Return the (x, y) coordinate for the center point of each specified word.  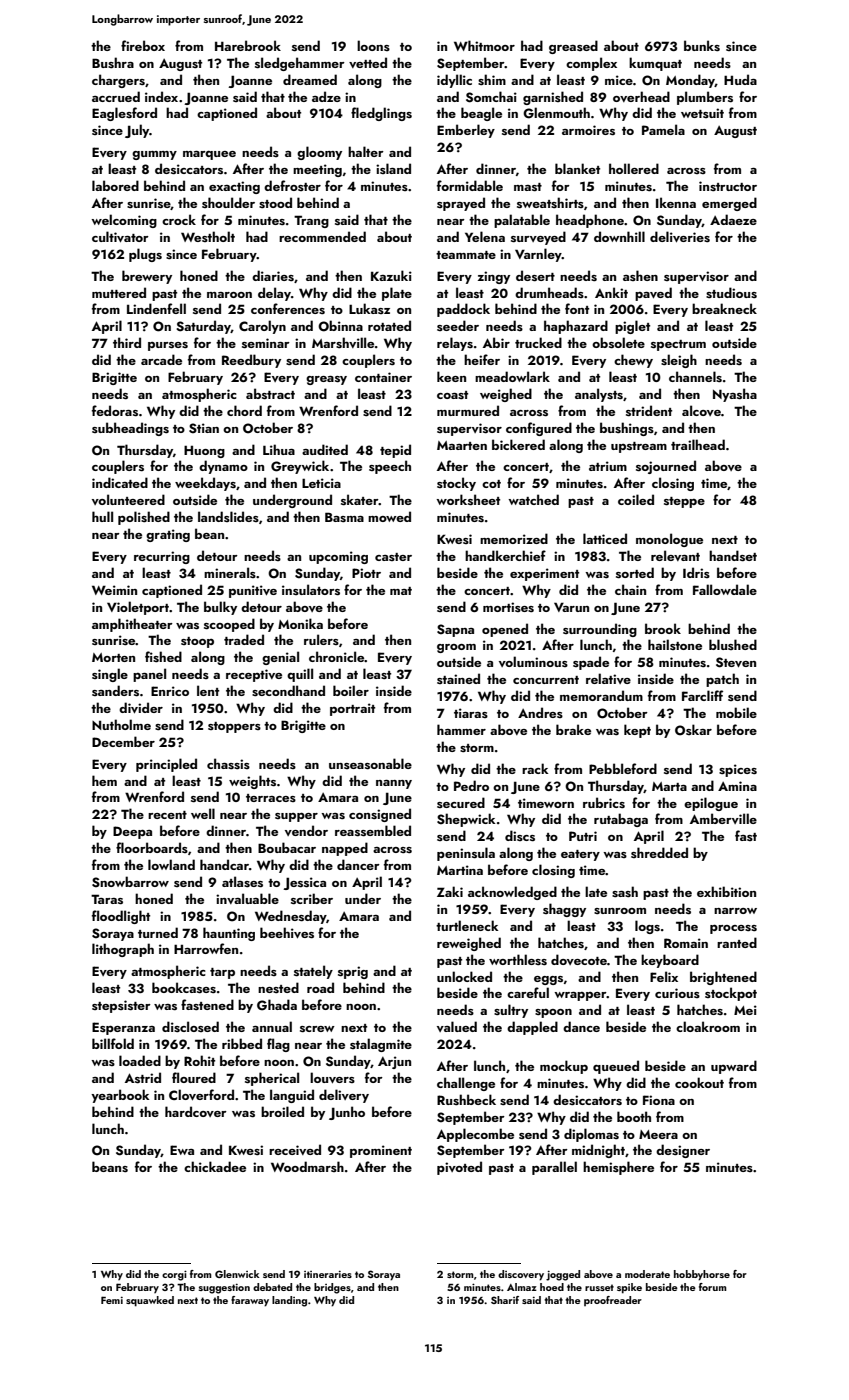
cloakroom (708, 1026)
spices (738, 770)
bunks (702, 46)
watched (533, 499)
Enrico (170, 691)
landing (289, 1301)
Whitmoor (484, 45)
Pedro (471, 785)
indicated (120, 482)
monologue (669, 540)
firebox (143, 45)
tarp (222, 973)
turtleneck (467, 925)
